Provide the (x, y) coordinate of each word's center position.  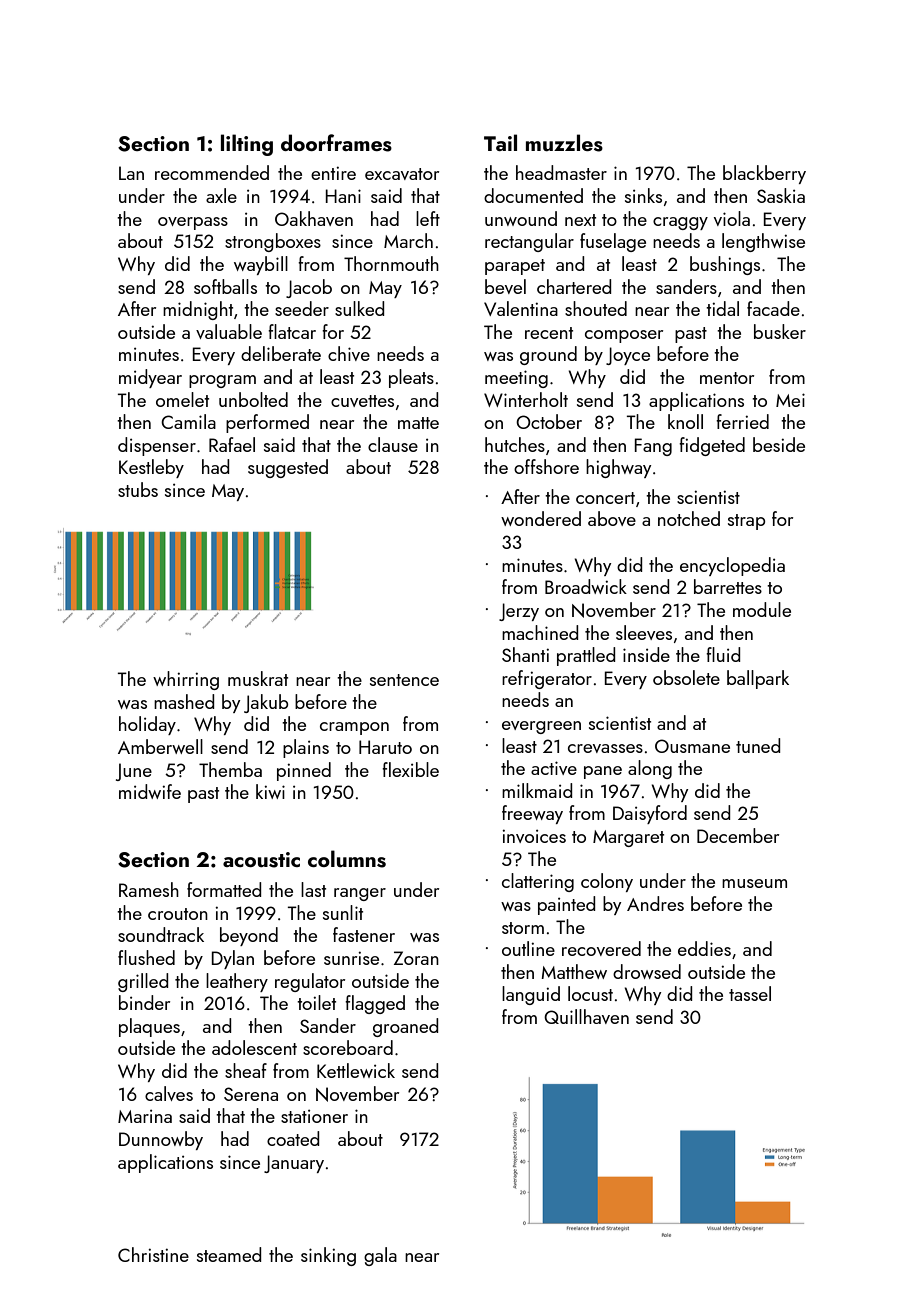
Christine (153, 1254)
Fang (653, 447)
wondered (541, 518)
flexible (410, 769)
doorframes (336, 143)
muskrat (258, 678)
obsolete (686, 677)
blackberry (764, 174)
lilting (247, 145)
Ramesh (149, 889)
